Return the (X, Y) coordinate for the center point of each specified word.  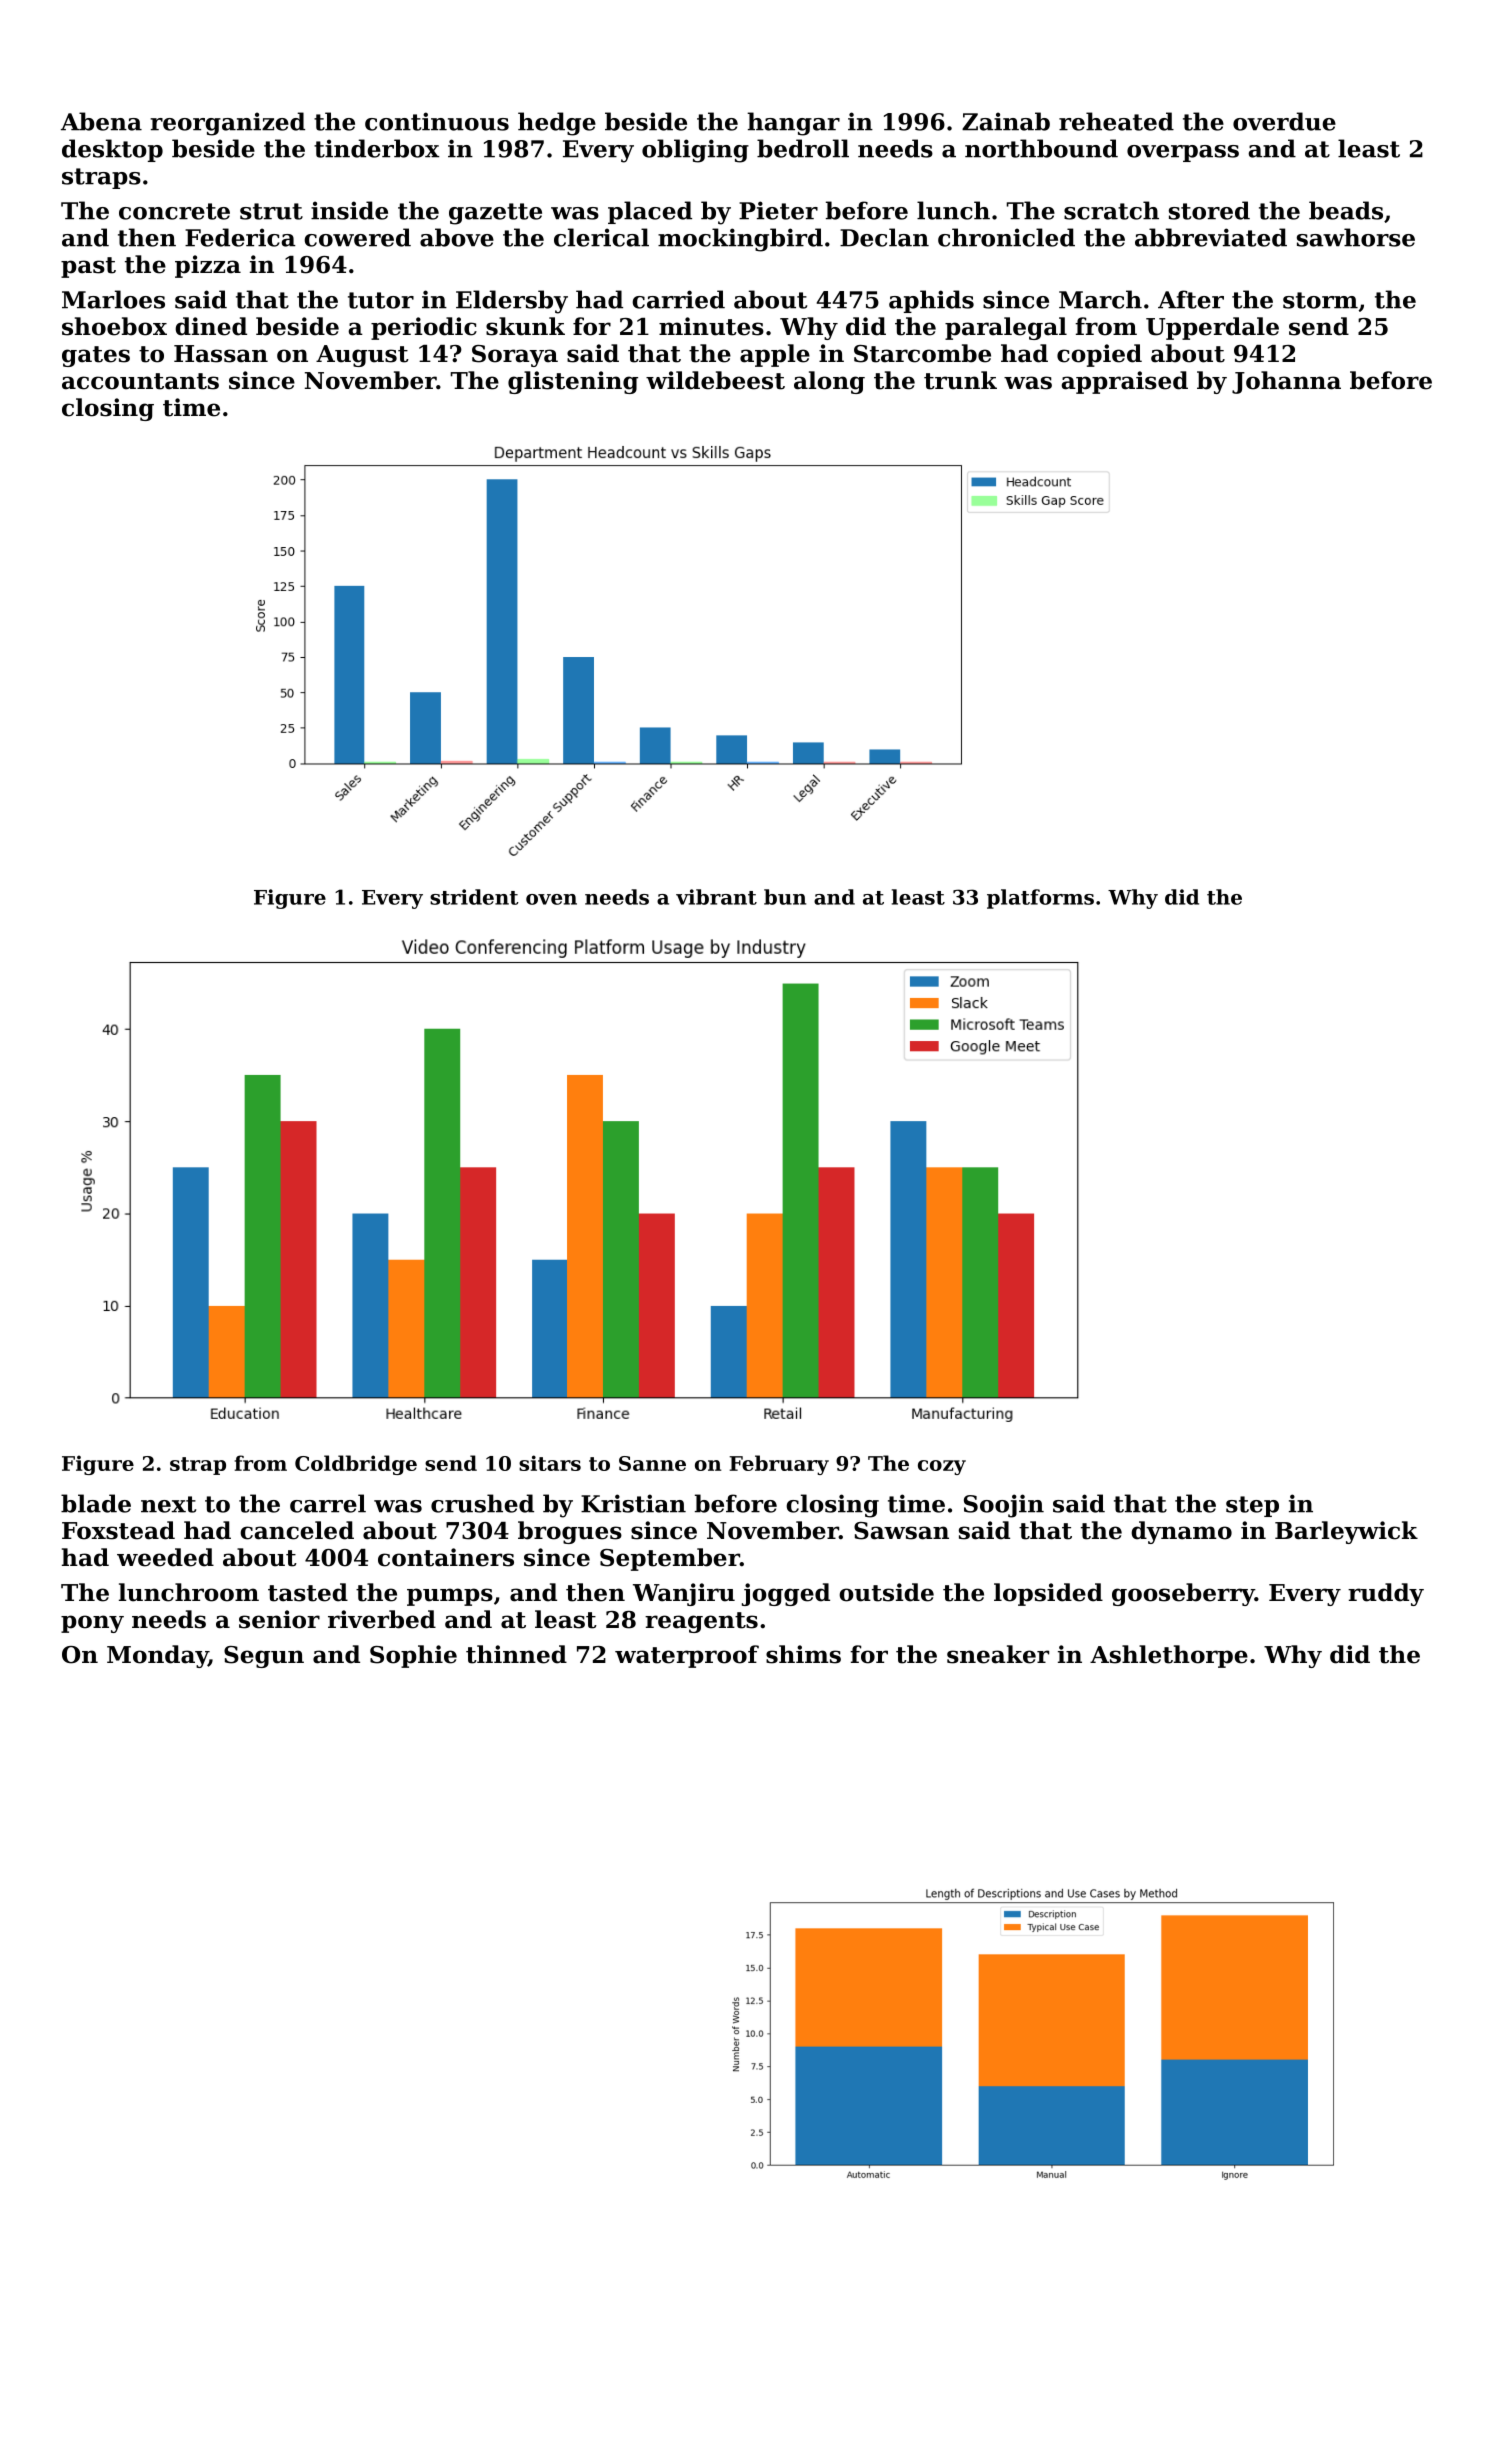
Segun (264, 1657)
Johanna (1286, 382)
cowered (357, 237)
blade (96, 1503)
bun (785, 897)
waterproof (687, 1656)
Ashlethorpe (1169, 1656)
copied (1099, 355)
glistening (573, 382)
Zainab (1006, 121)
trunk (960, 380)
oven (551, 899)
